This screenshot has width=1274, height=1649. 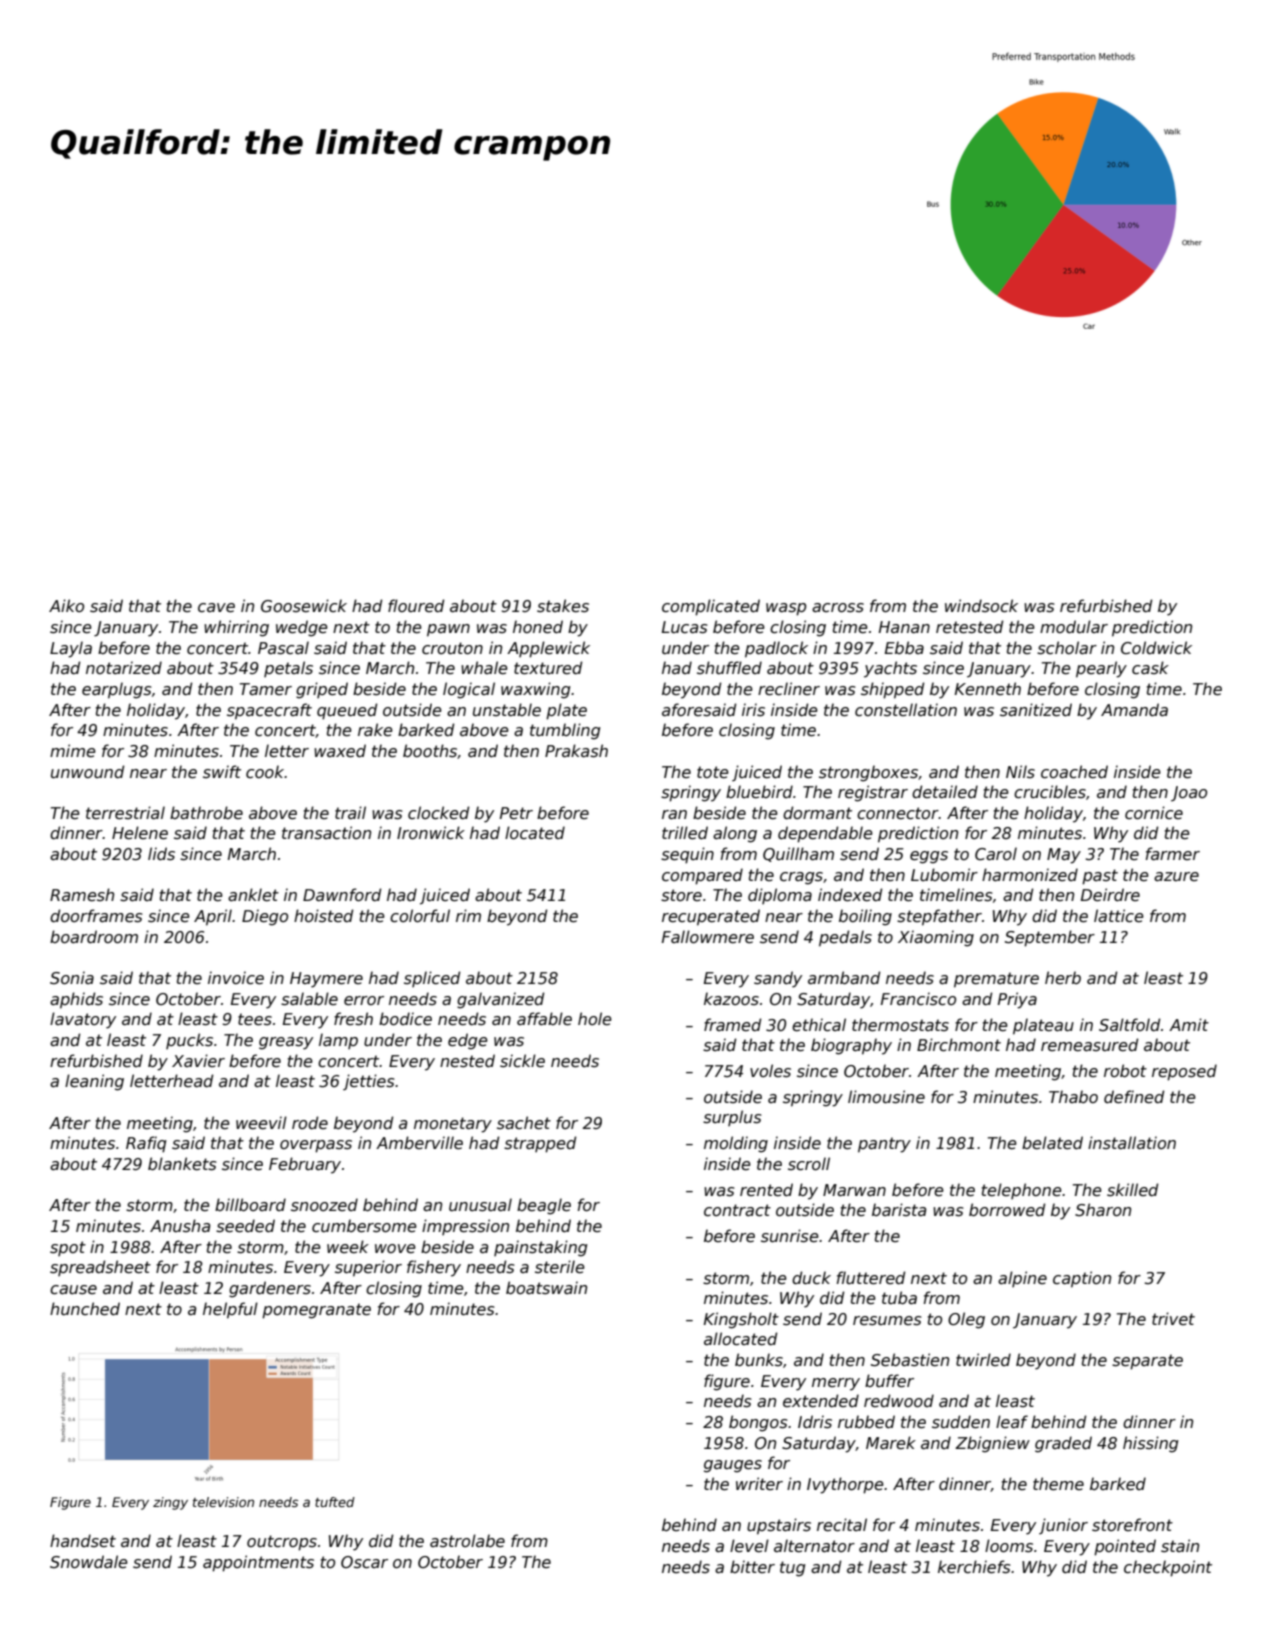 What do you see at coordinates (369, 1082) in the screenshot?
I see `jetties` at bounding box center [369, 1082].
